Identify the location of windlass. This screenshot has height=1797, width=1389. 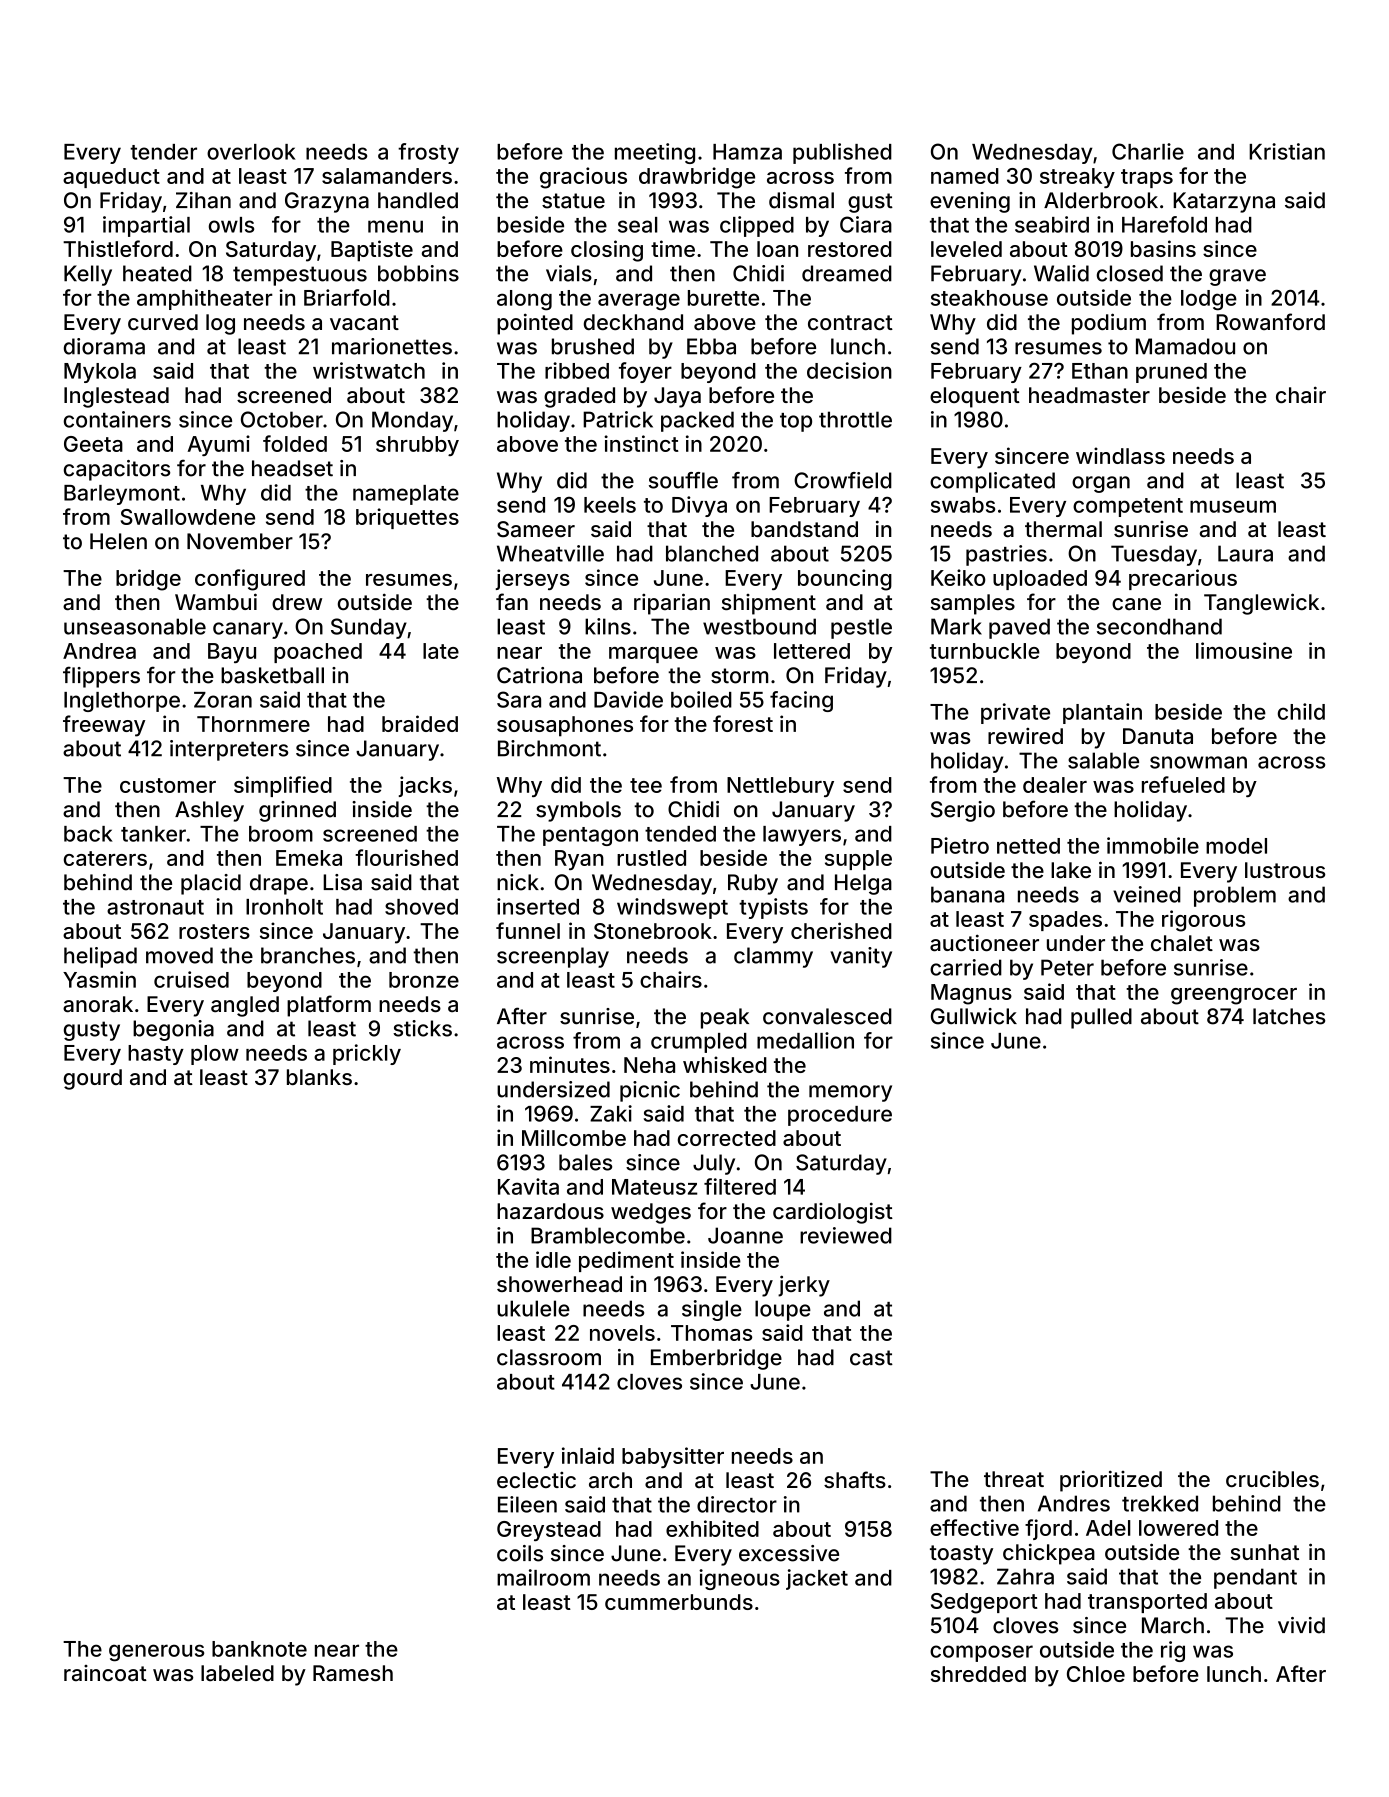
(1120, 455).
